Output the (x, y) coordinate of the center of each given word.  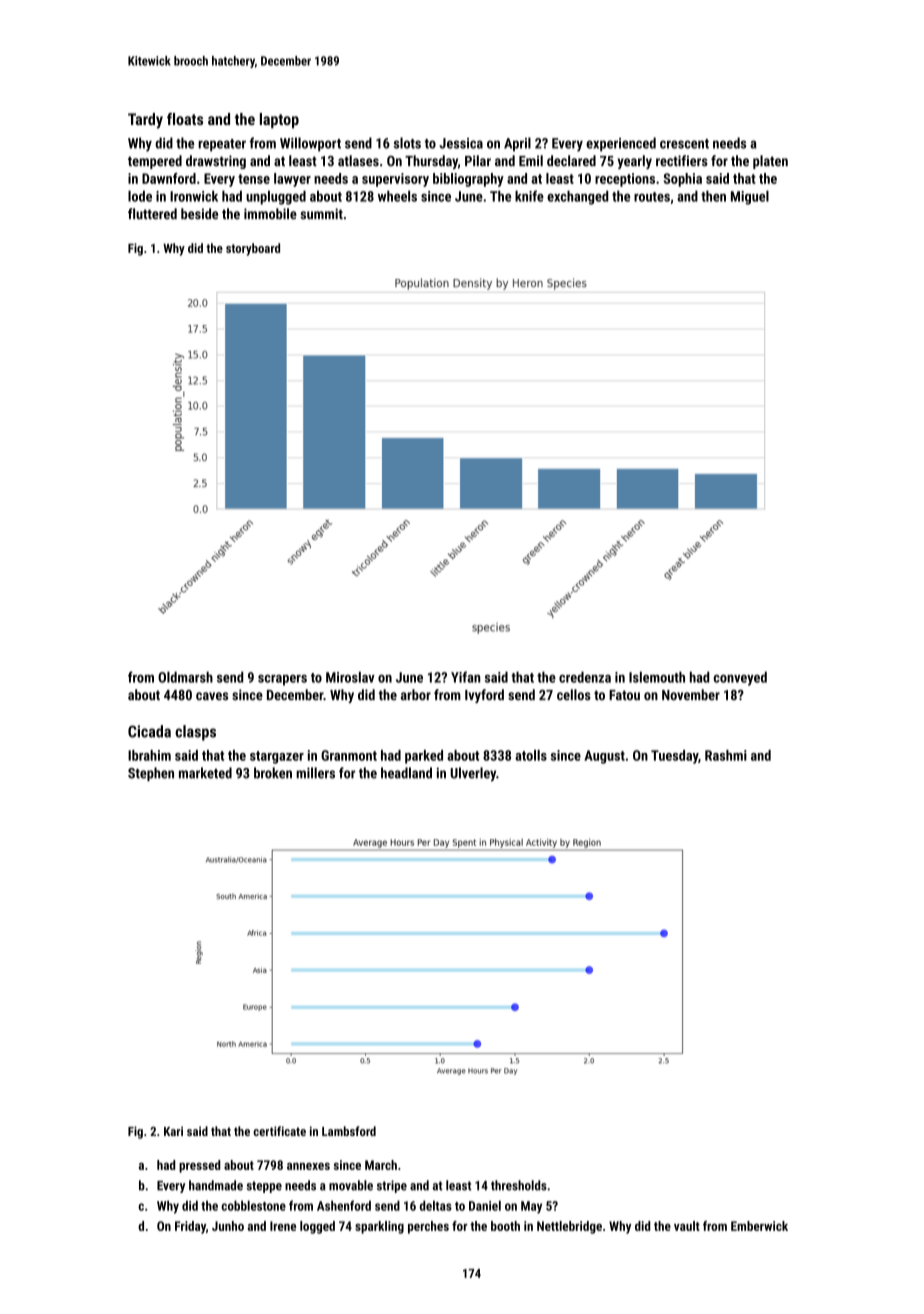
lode (140, 196)
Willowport (310, 144)
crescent (684, 144)
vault (687, 1226)
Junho (228, 1226)
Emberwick (759, 1226)
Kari (173, 1131)
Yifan (465, 677)
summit (321, 214)
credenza (585, 677)
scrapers (282, 680)
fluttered (152, 214)
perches (428, 1227)
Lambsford (349, 1131)
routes (652, 197)
